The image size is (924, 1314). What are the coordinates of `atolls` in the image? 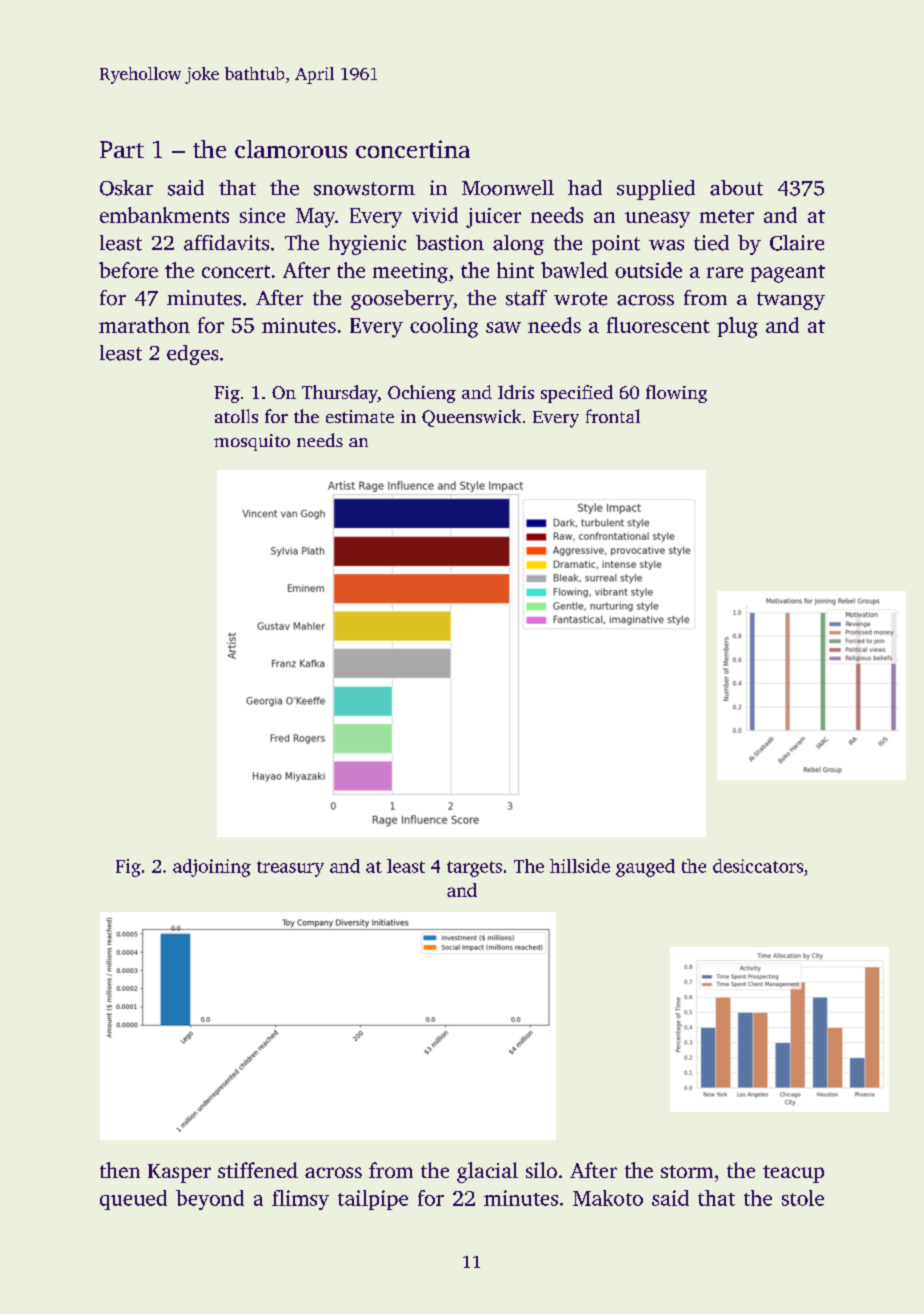 It's located at (236, 416).
